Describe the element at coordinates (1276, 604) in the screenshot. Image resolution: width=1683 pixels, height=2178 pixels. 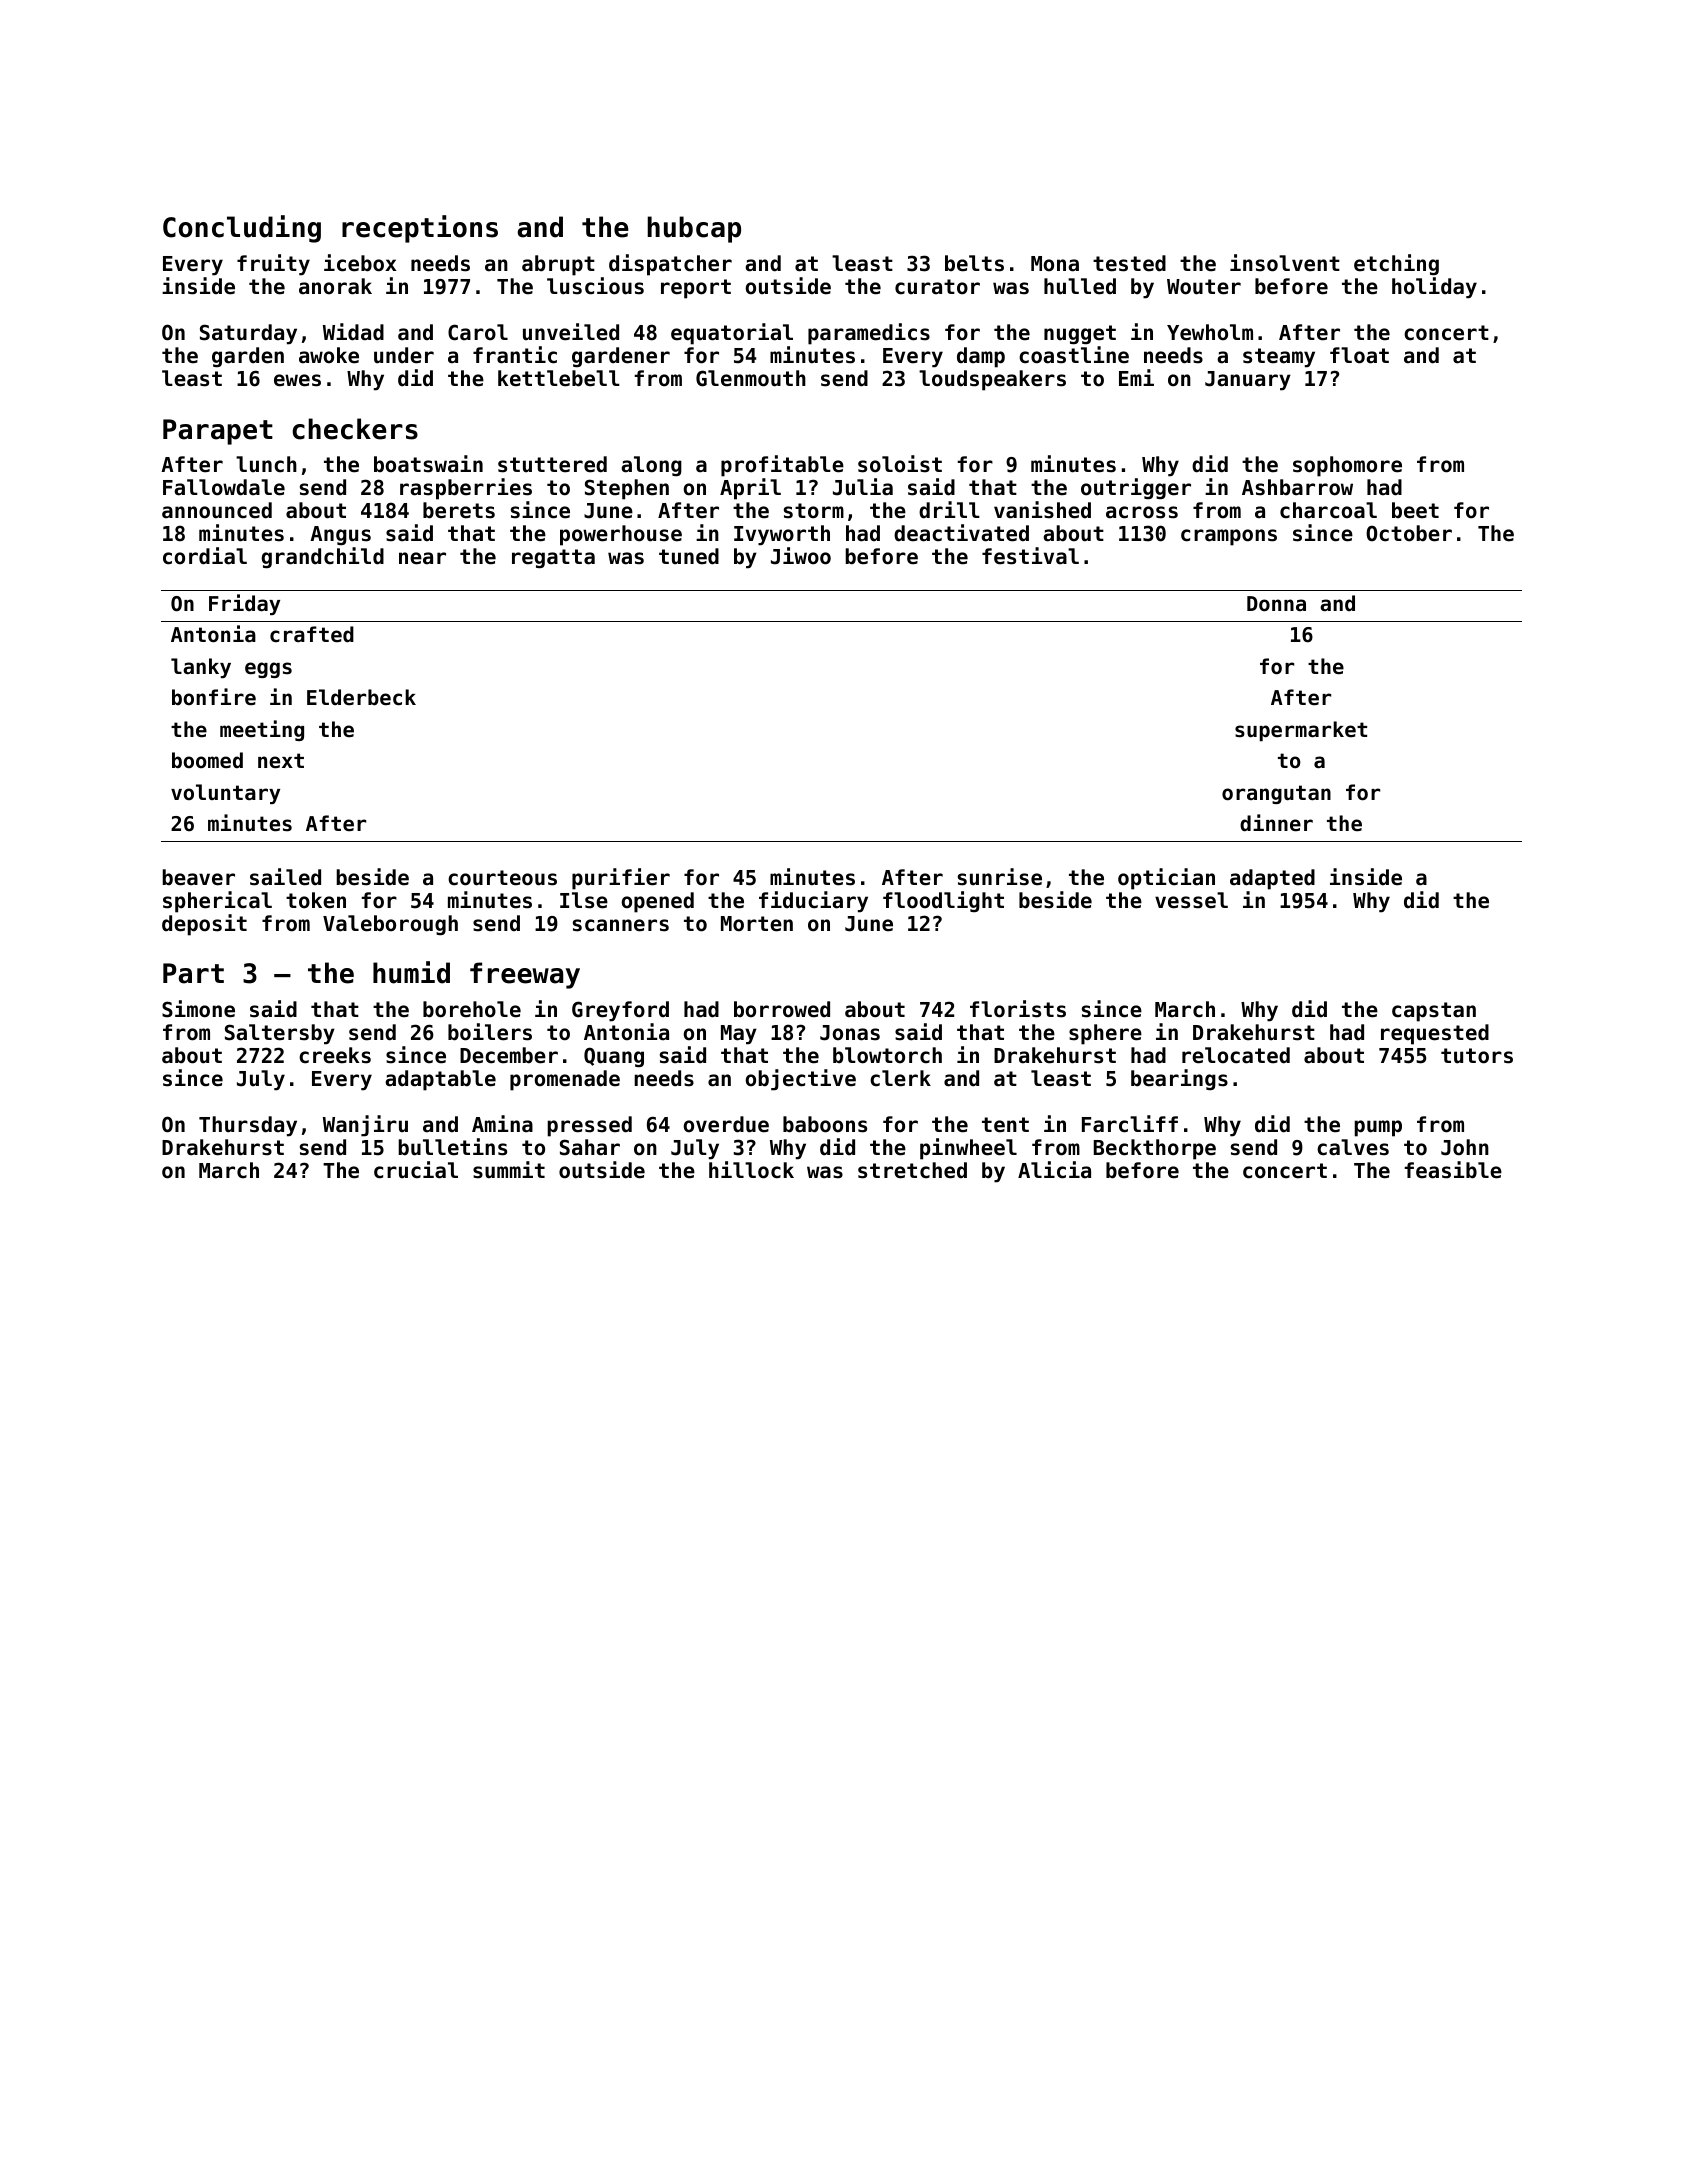
I see `Donna` at that location.
